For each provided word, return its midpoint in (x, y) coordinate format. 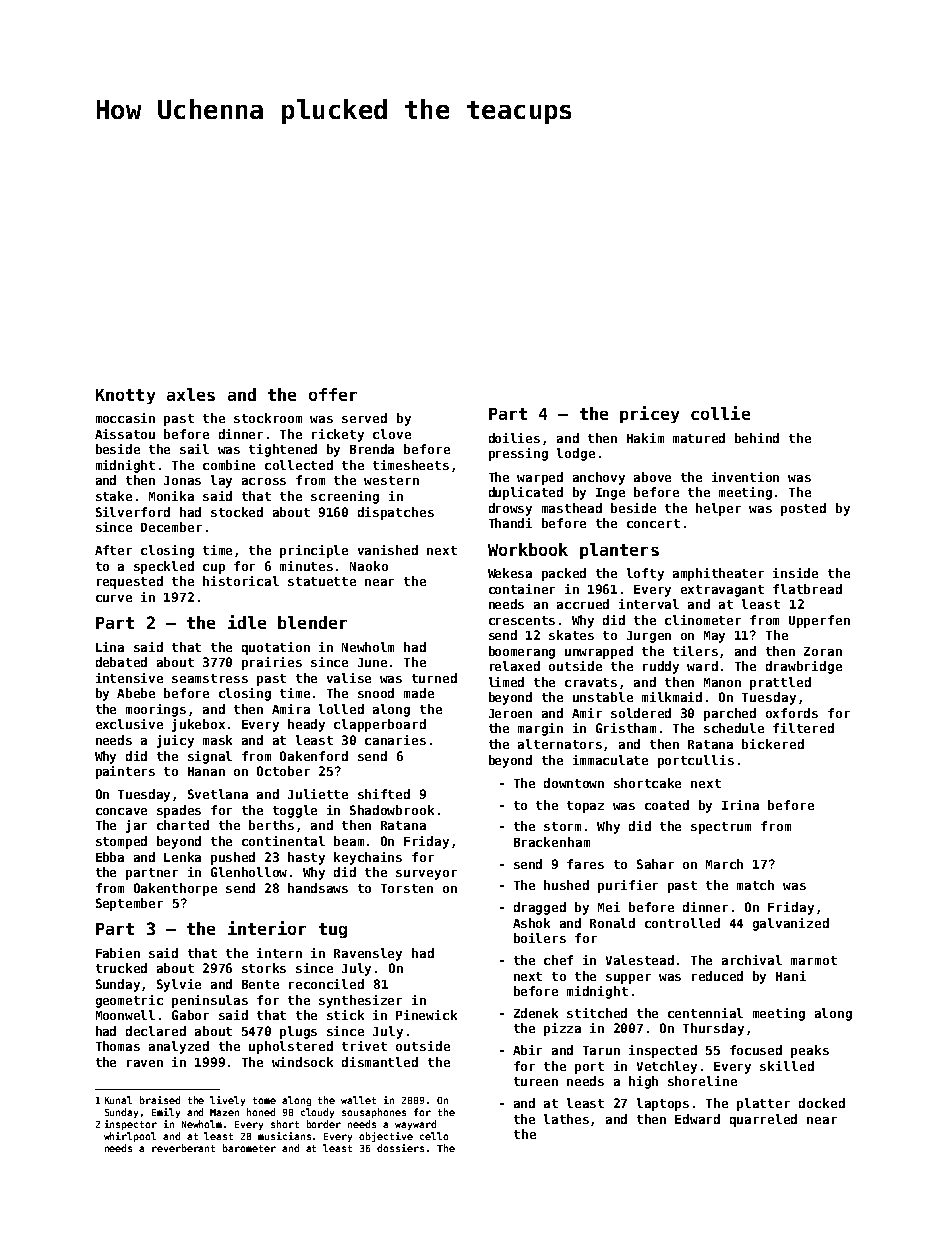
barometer (249, 1148)
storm (562, 826)
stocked (237, 512)
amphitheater (718, 574)
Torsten (407, 888)
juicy (175, 741)
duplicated (526, 493)
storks (264, 968)
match (755, 885)
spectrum (721, 828)
